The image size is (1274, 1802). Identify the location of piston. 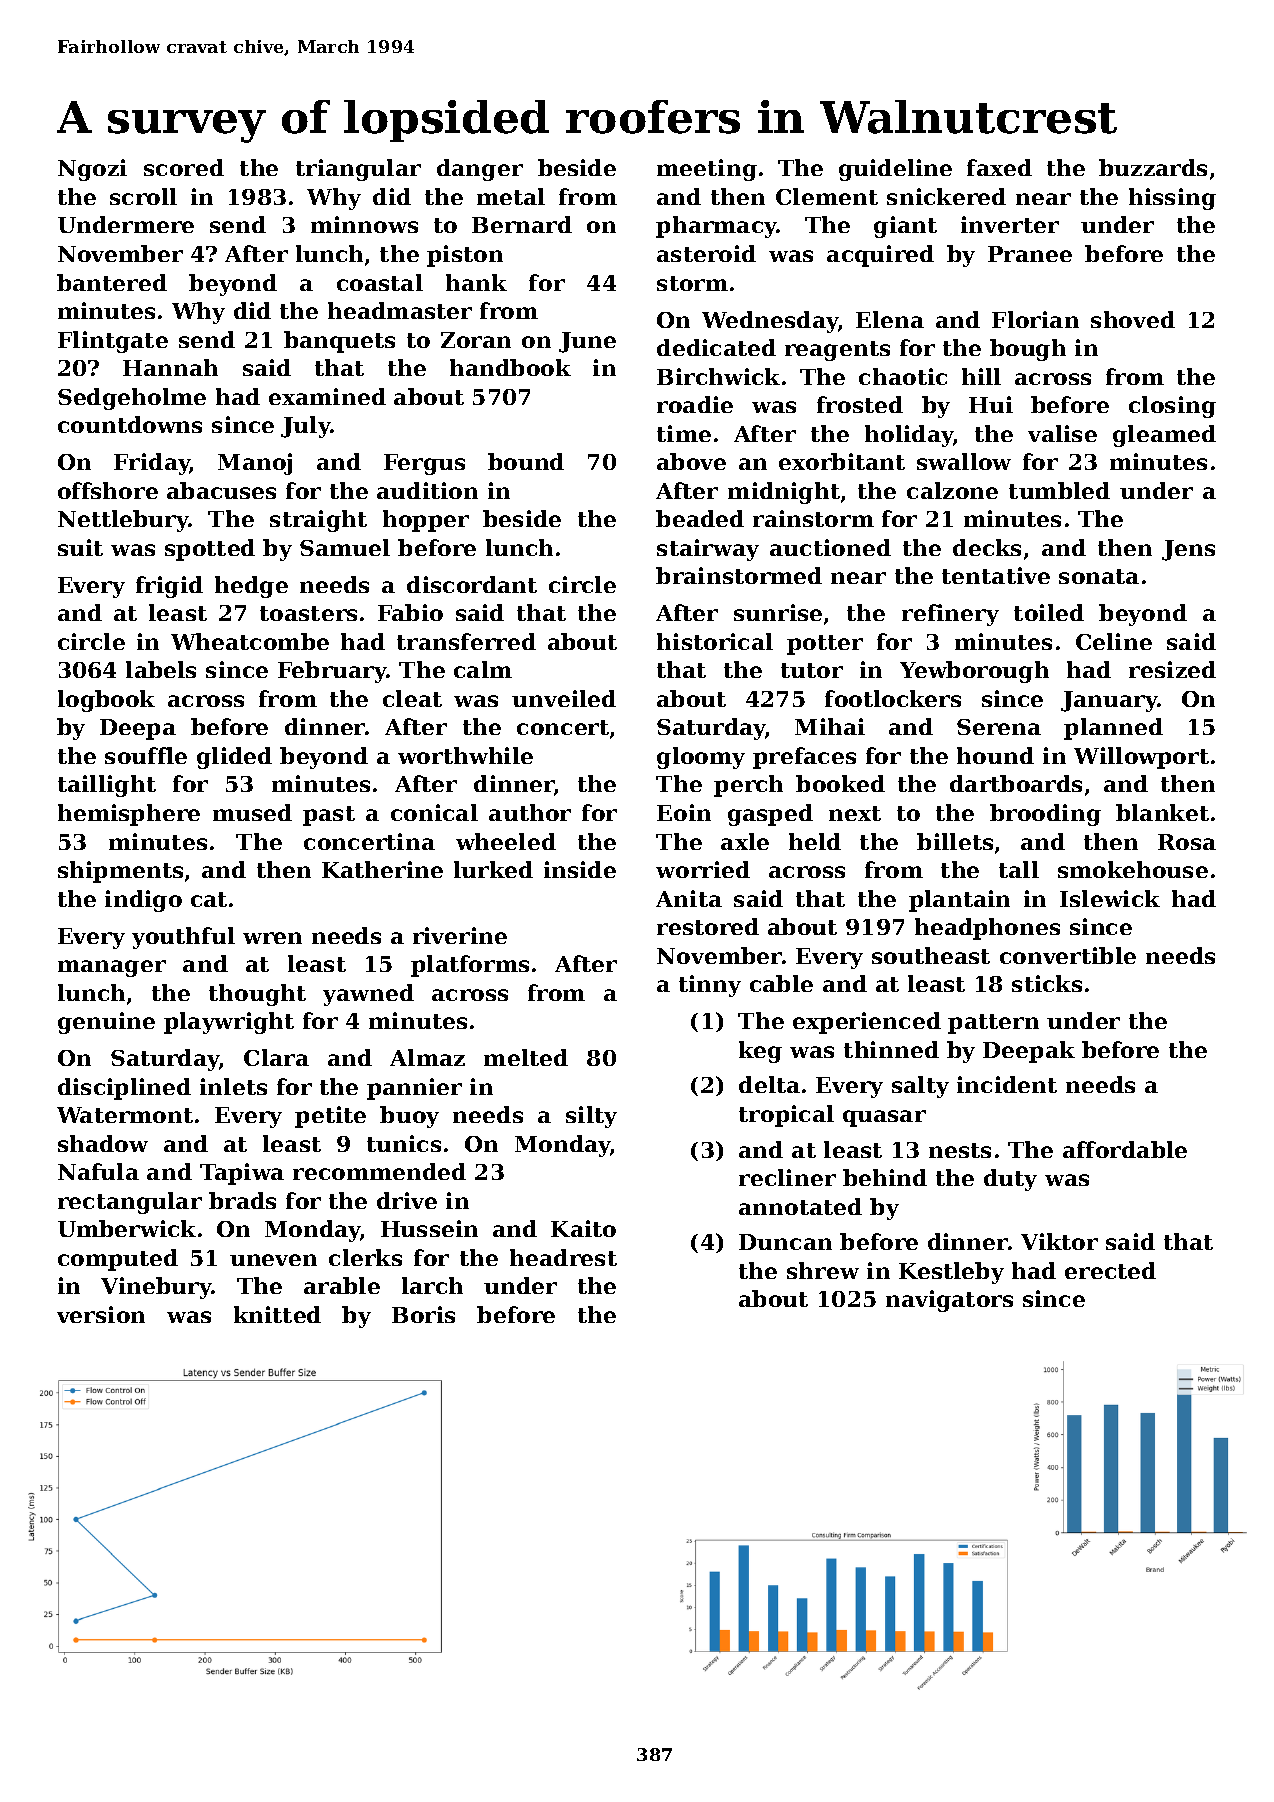
(465, 256).
